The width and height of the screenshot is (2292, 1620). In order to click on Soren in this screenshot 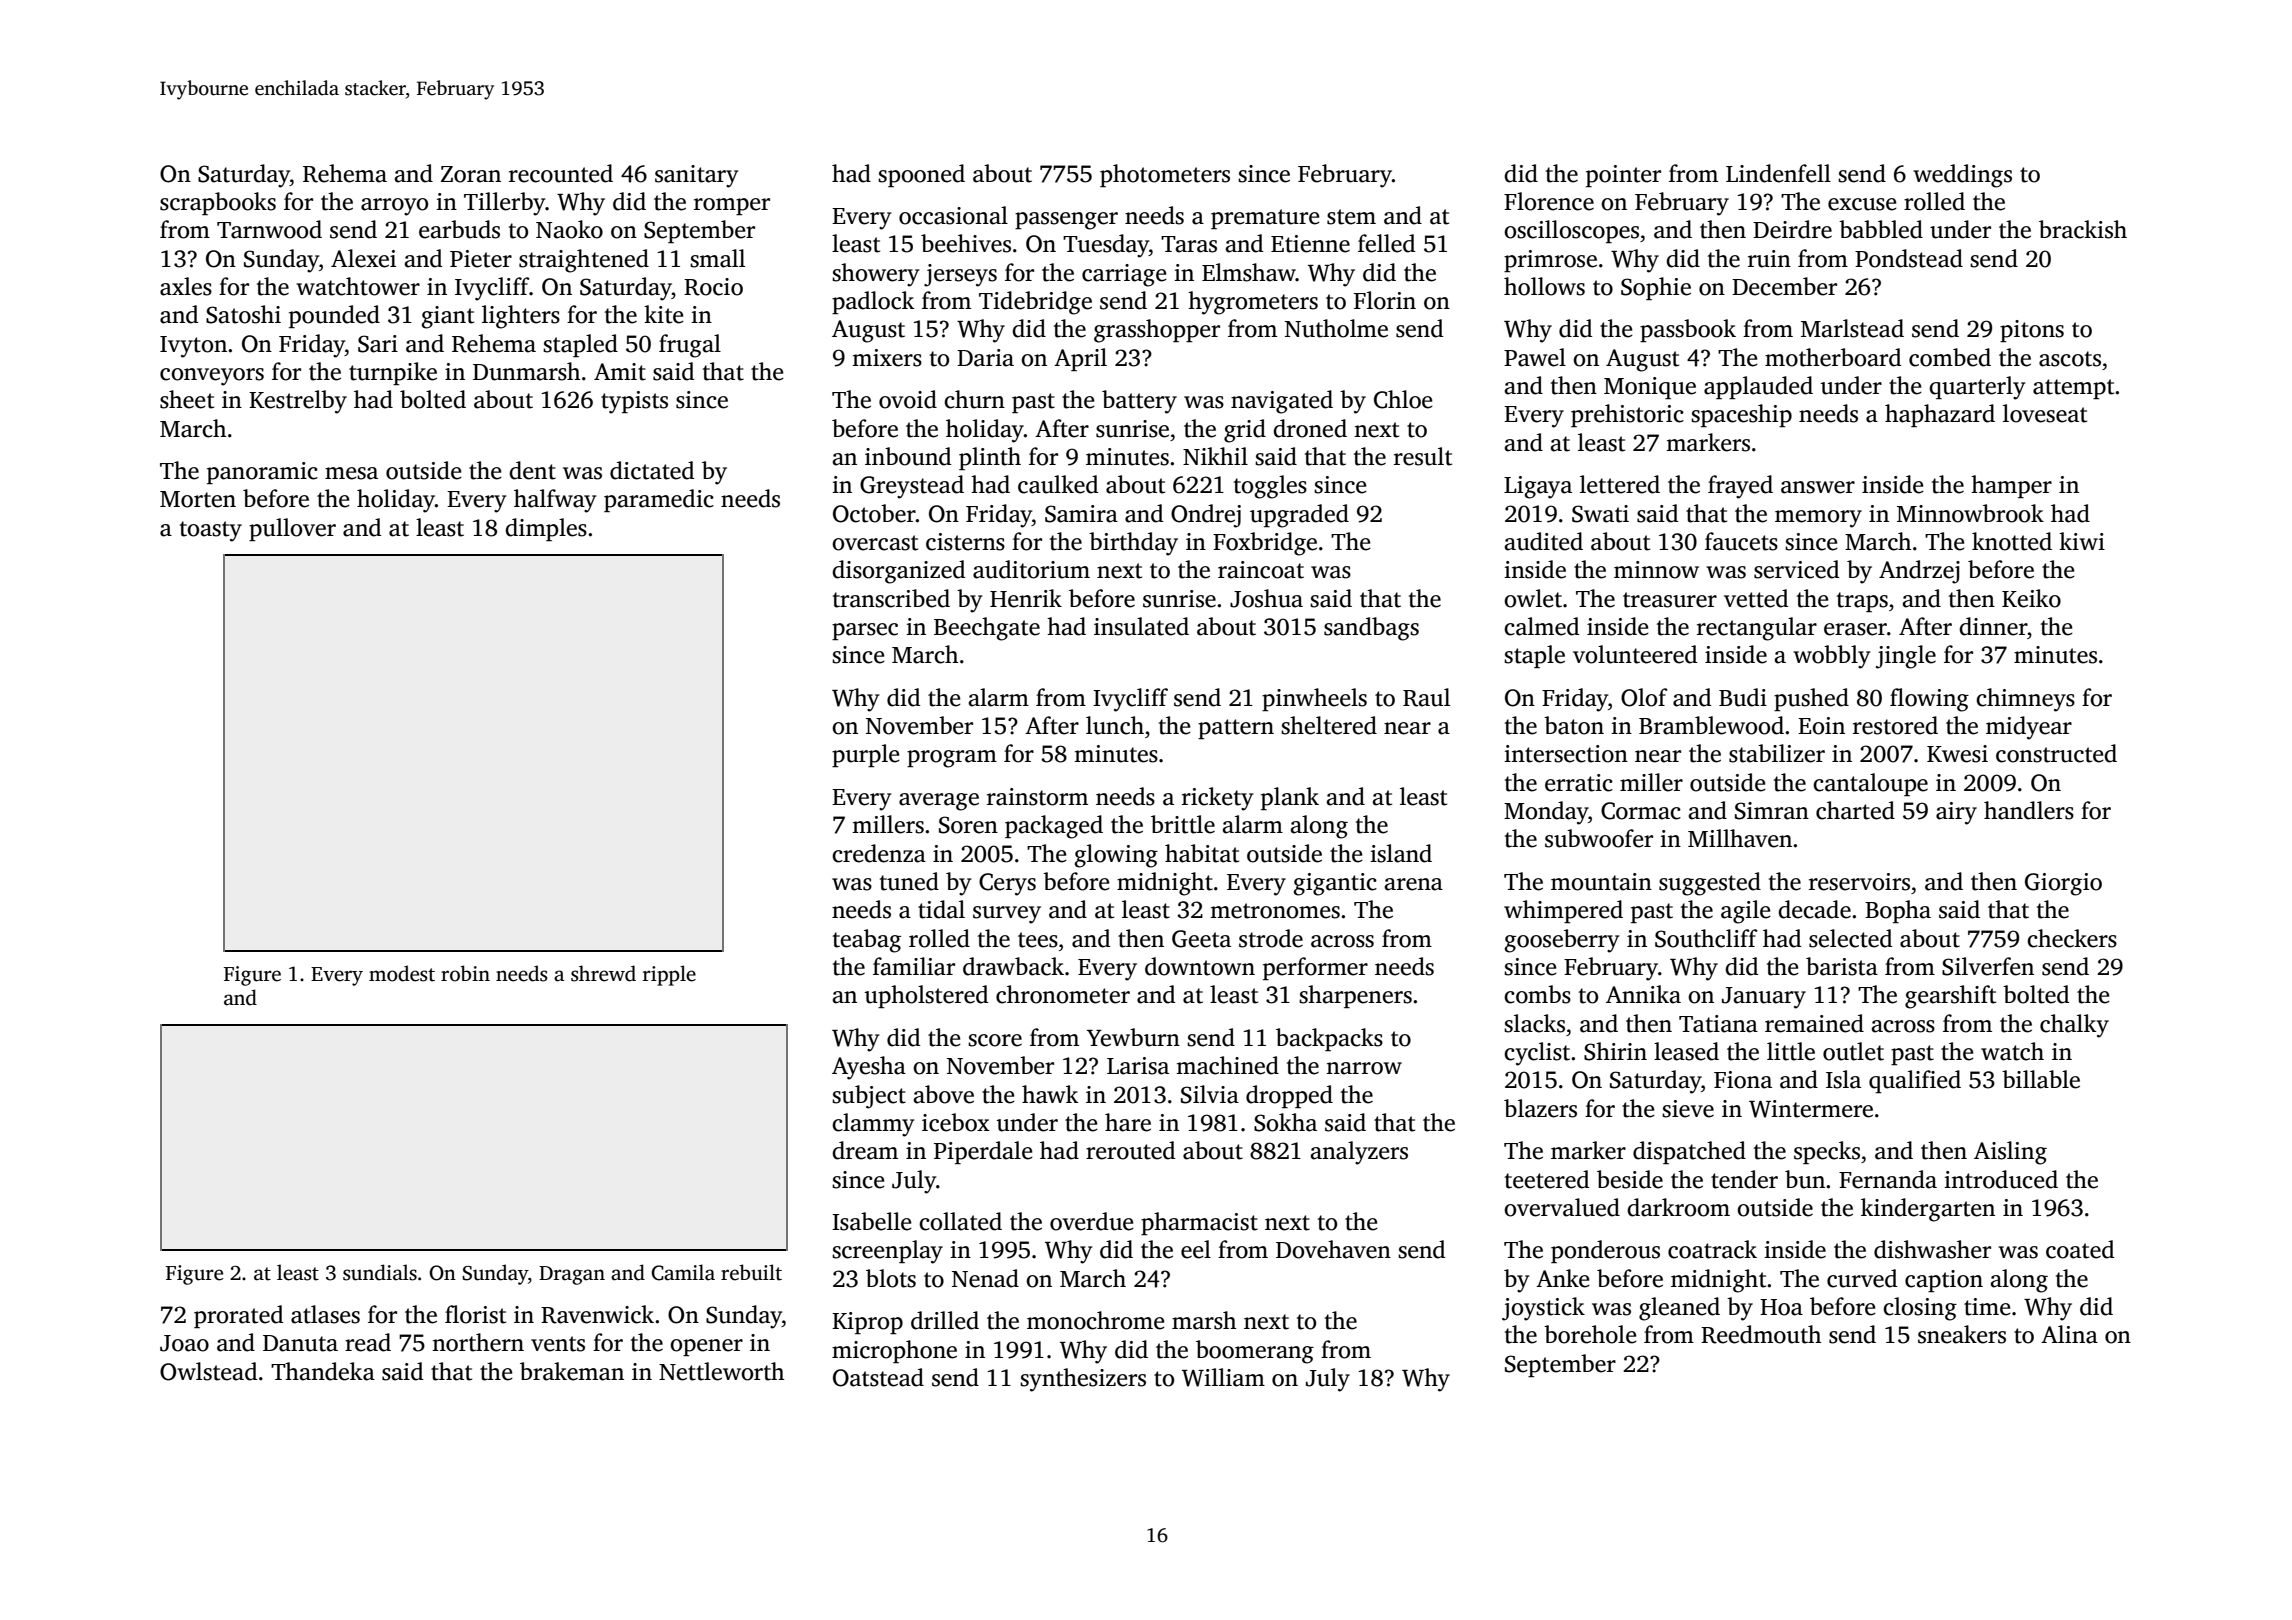, I will do `click(968, 825)`.
